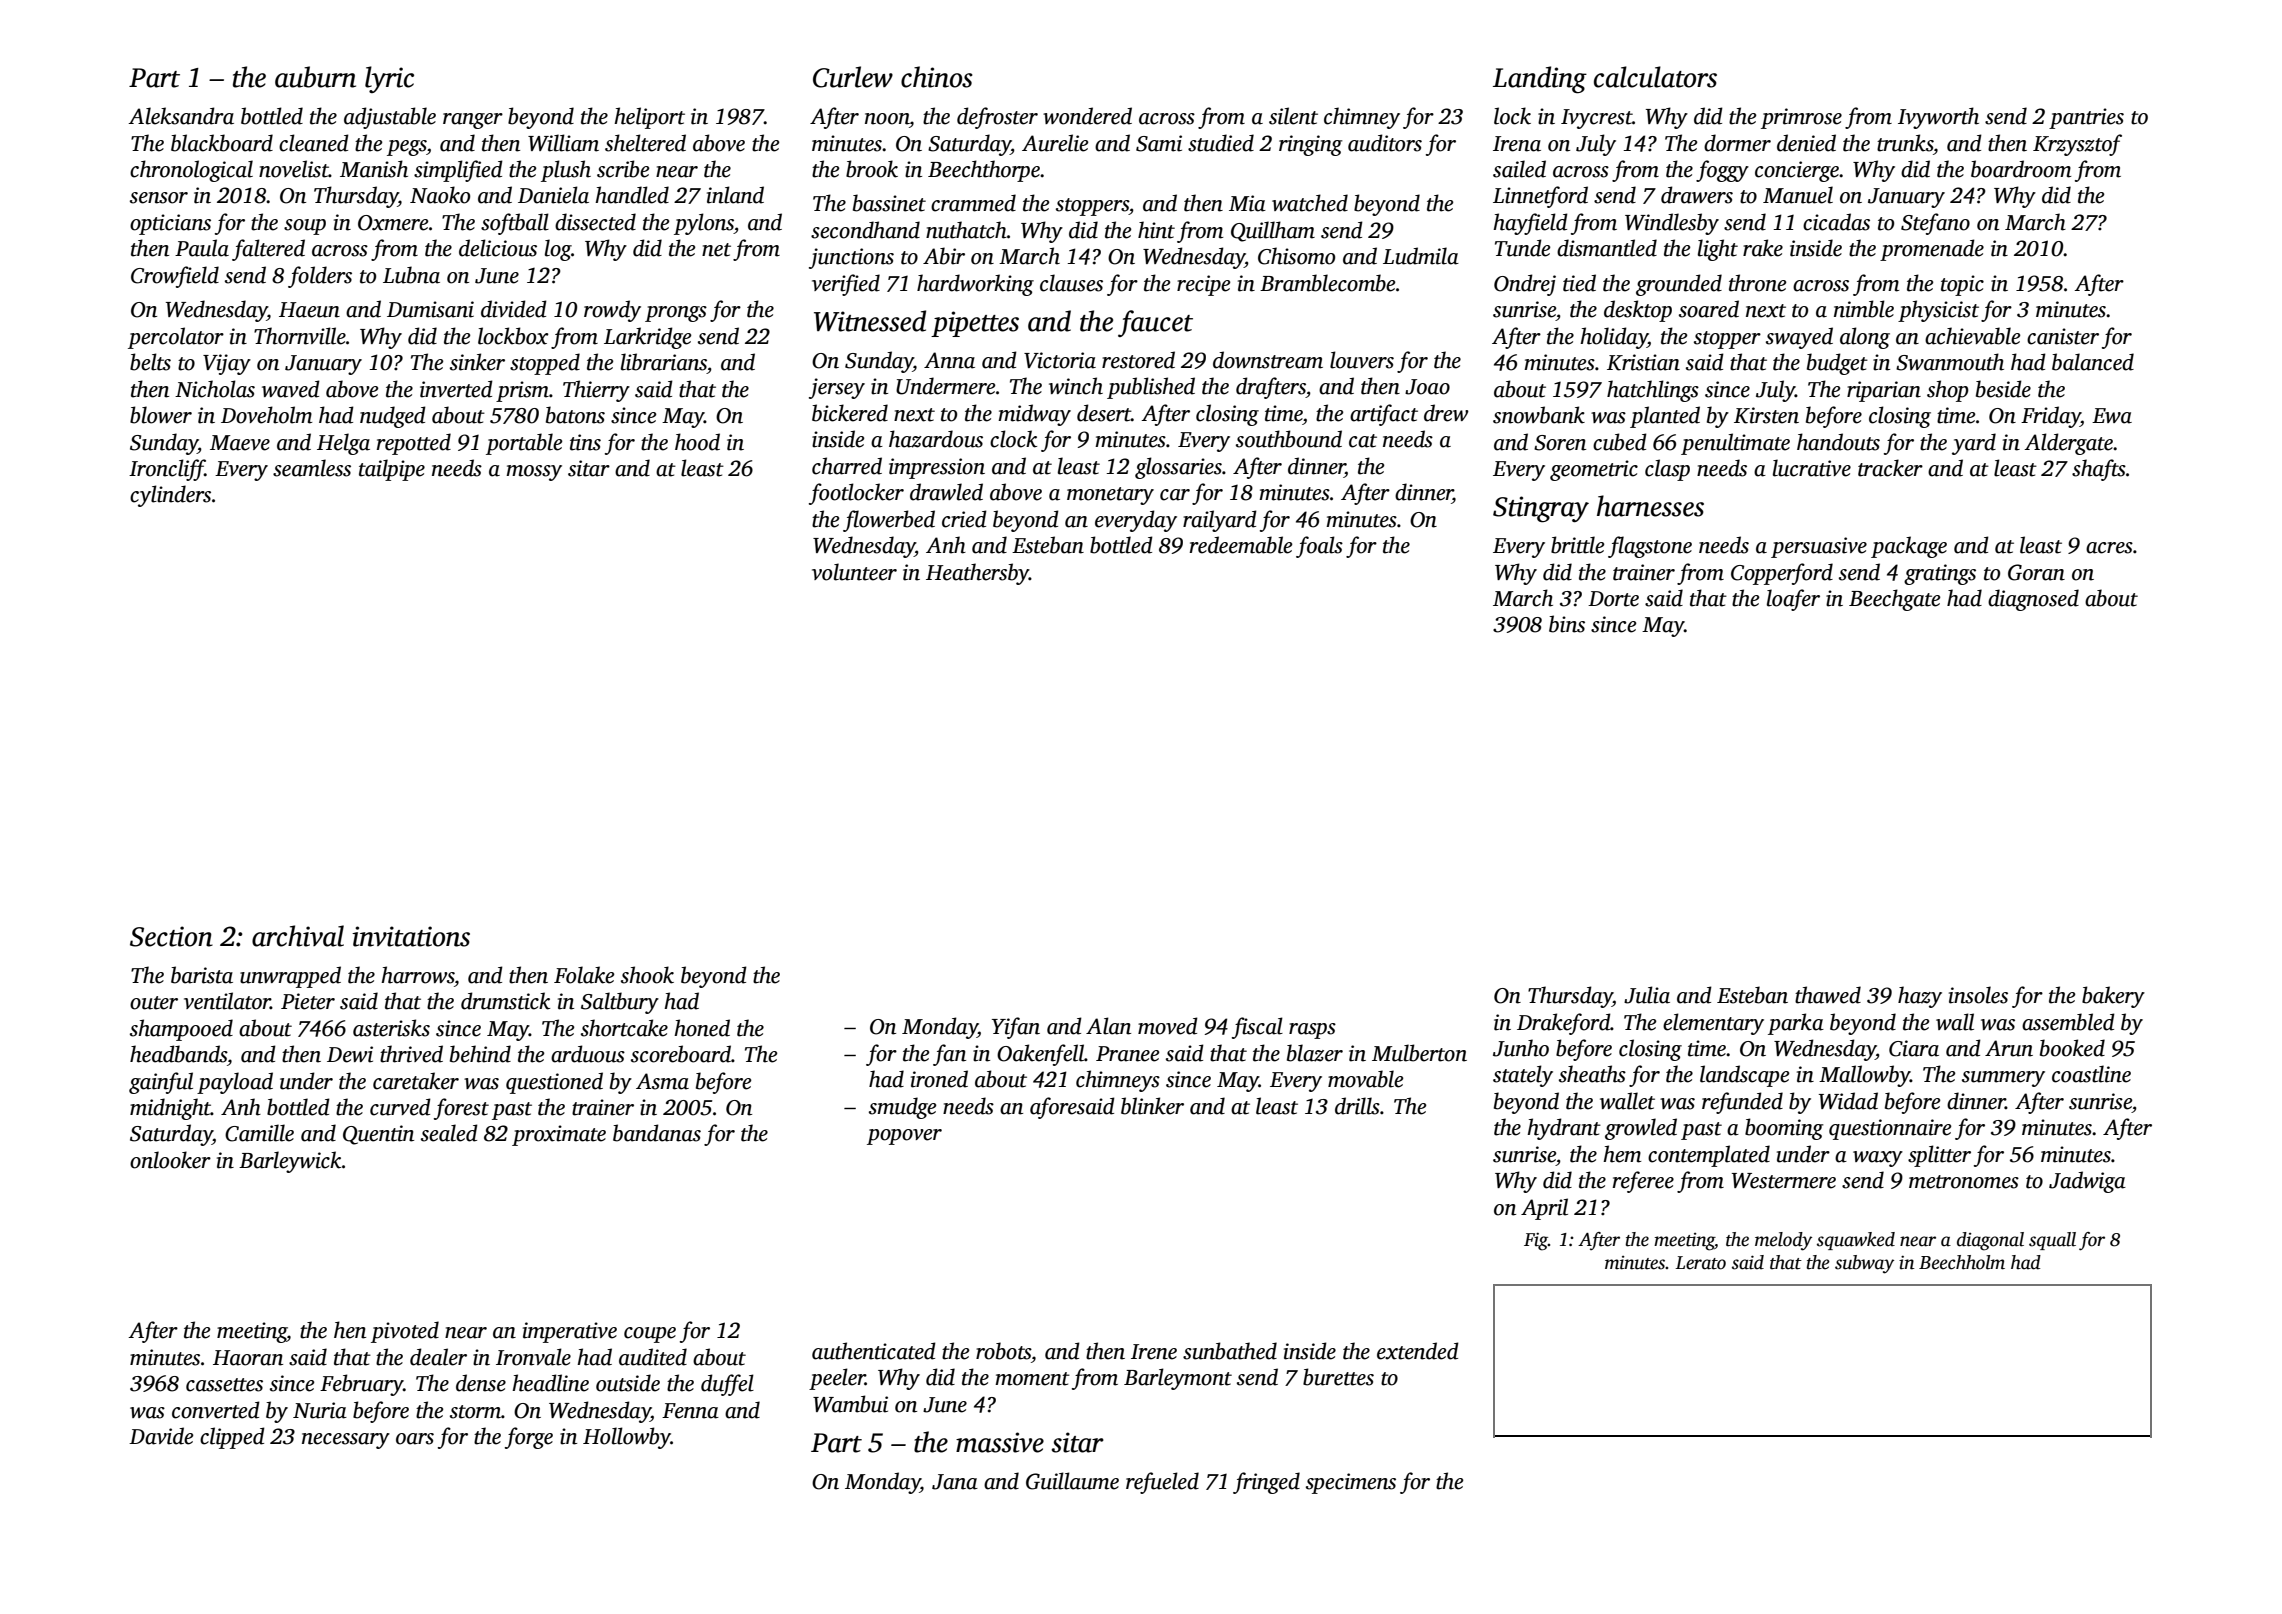 Image resolution: width=2282 pixels, height=1614 pixels. I want to click on Ivyworth, so click(1938, 118).
